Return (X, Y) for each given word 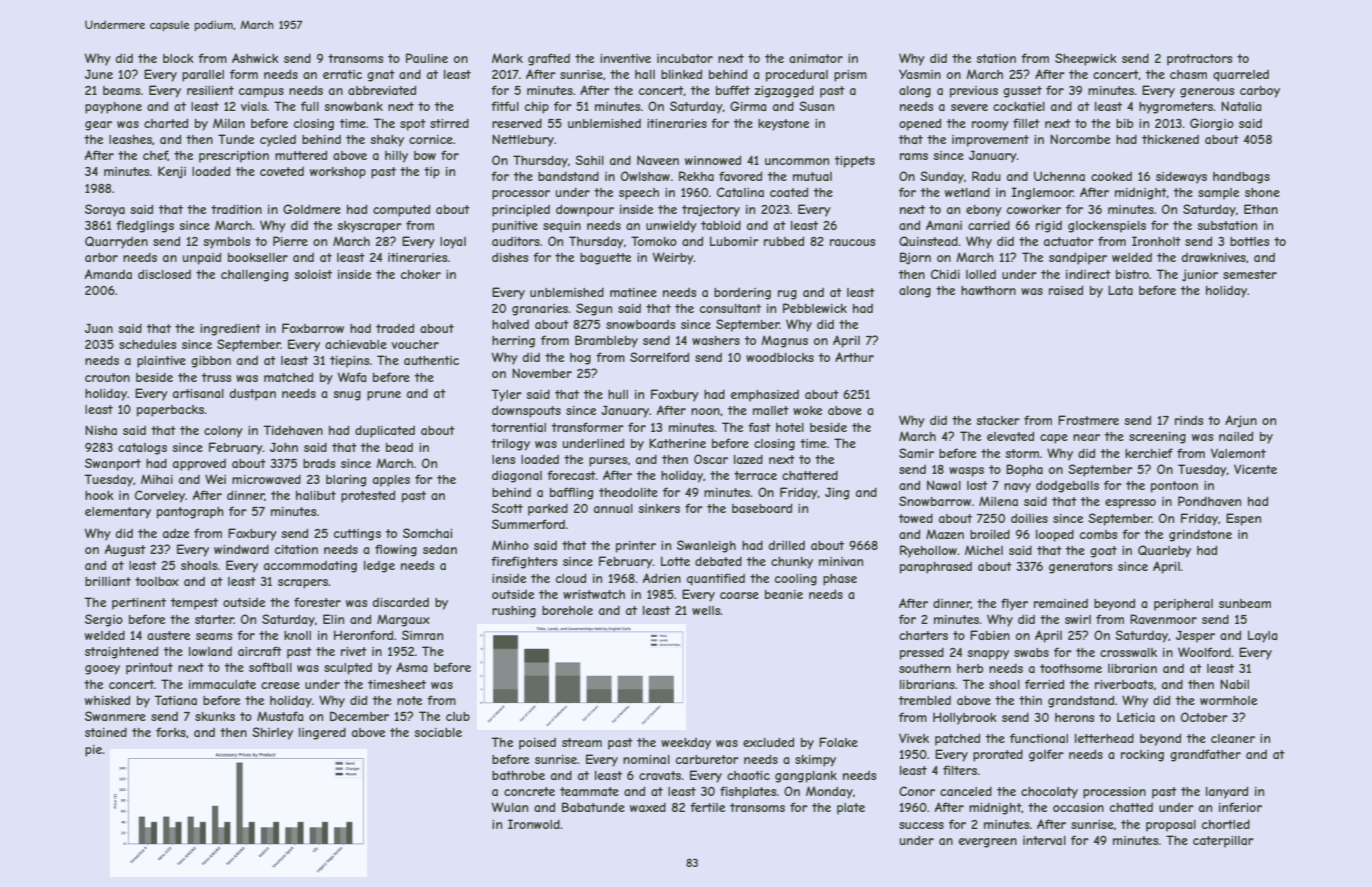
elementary (118, 513)
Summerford (528, 524)
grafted (549, 59)
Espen (1243, 519)
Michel (984, 550)
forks (171, 732)
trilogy (510, 445)
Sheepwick (1086, 59)
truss (216, 377)
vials (254, 106)
